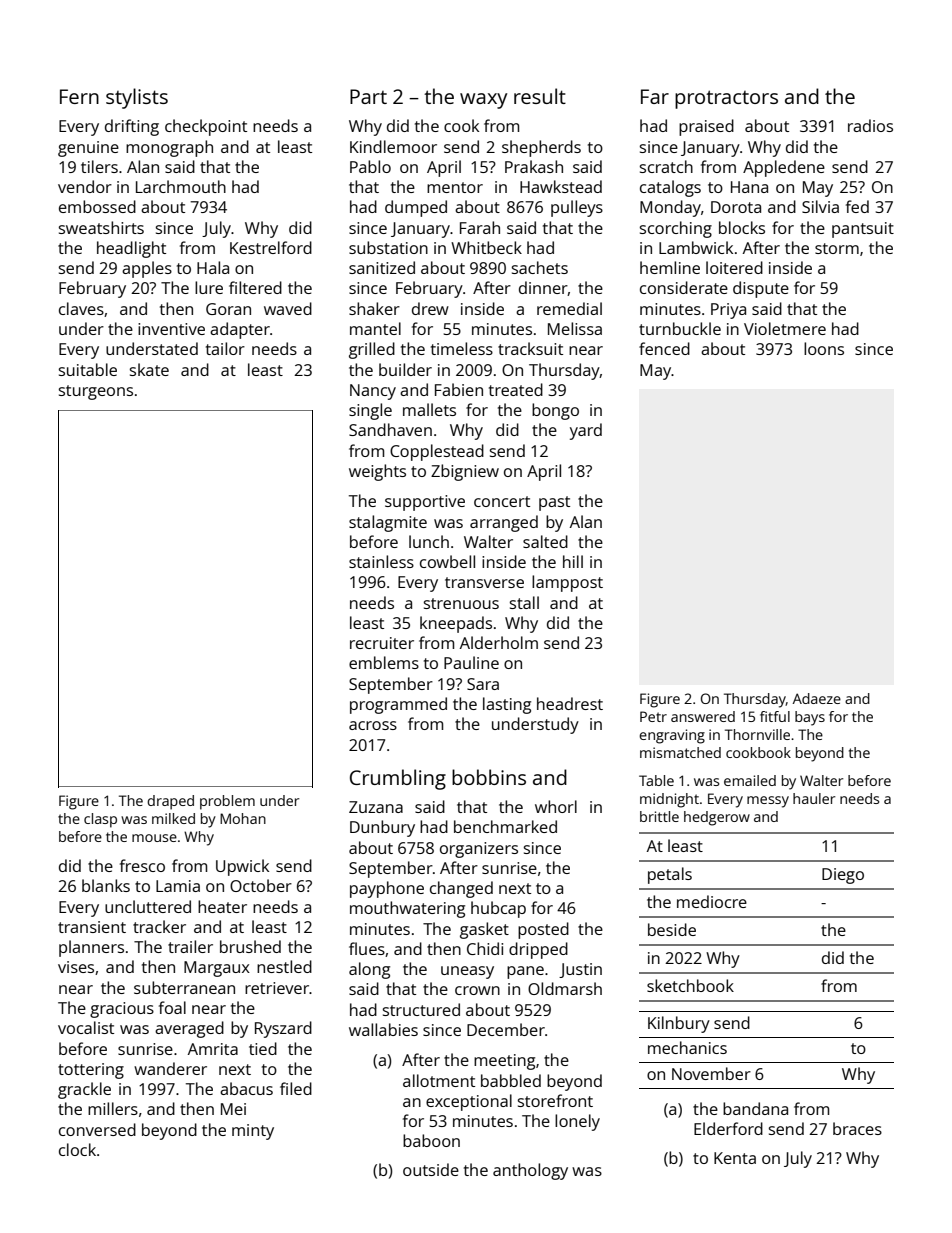 The height and width of the document is (1233, 952). Describe the element at coordinates (540, 96) in the document. I see `result` at that location.
